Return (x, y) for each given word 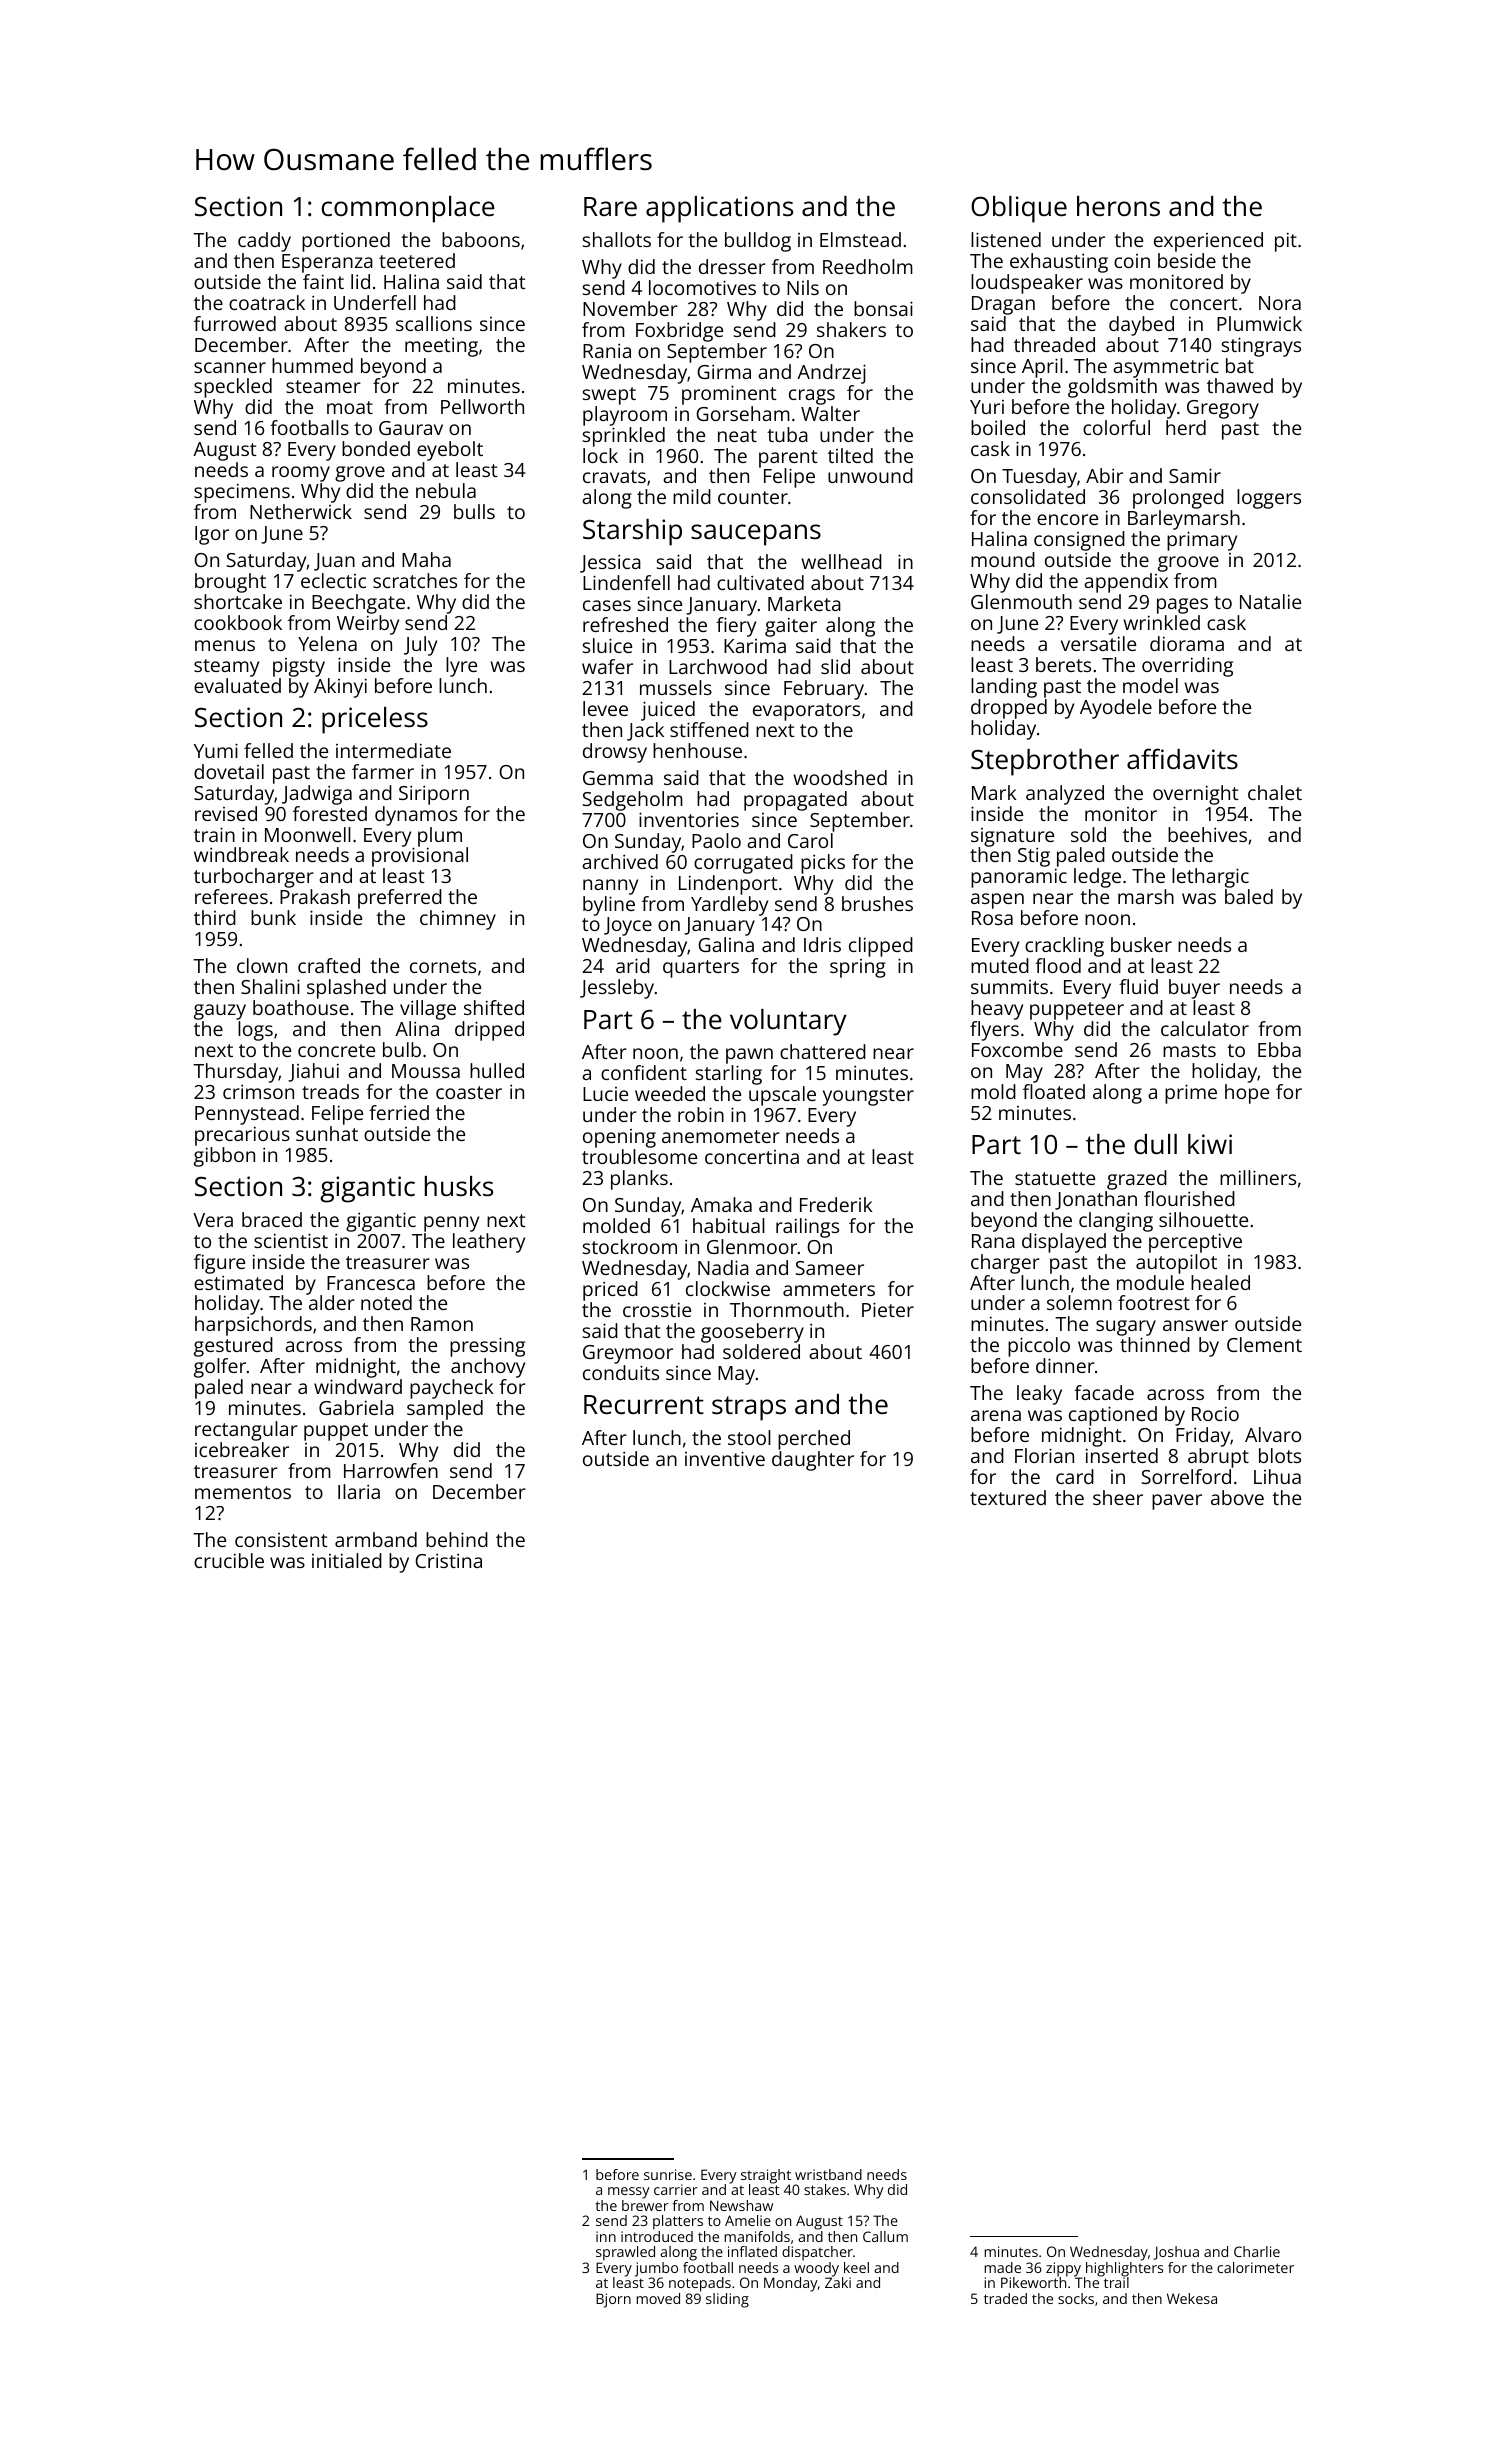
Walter (830, 413)
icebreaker (242, 1449)
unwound (870, 475)
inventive (725, 1458)
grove (360, 474)
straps (749, 1408)
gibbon (224, 1157)
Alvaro (1273, 1434)
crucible (229, 1560)
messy (629, 2193)
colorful (1116, 427)
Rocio (1215, 1413)
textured (1008, 1497)
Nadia (723, 1267)
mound (1003, 559)
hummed (312, 365)
